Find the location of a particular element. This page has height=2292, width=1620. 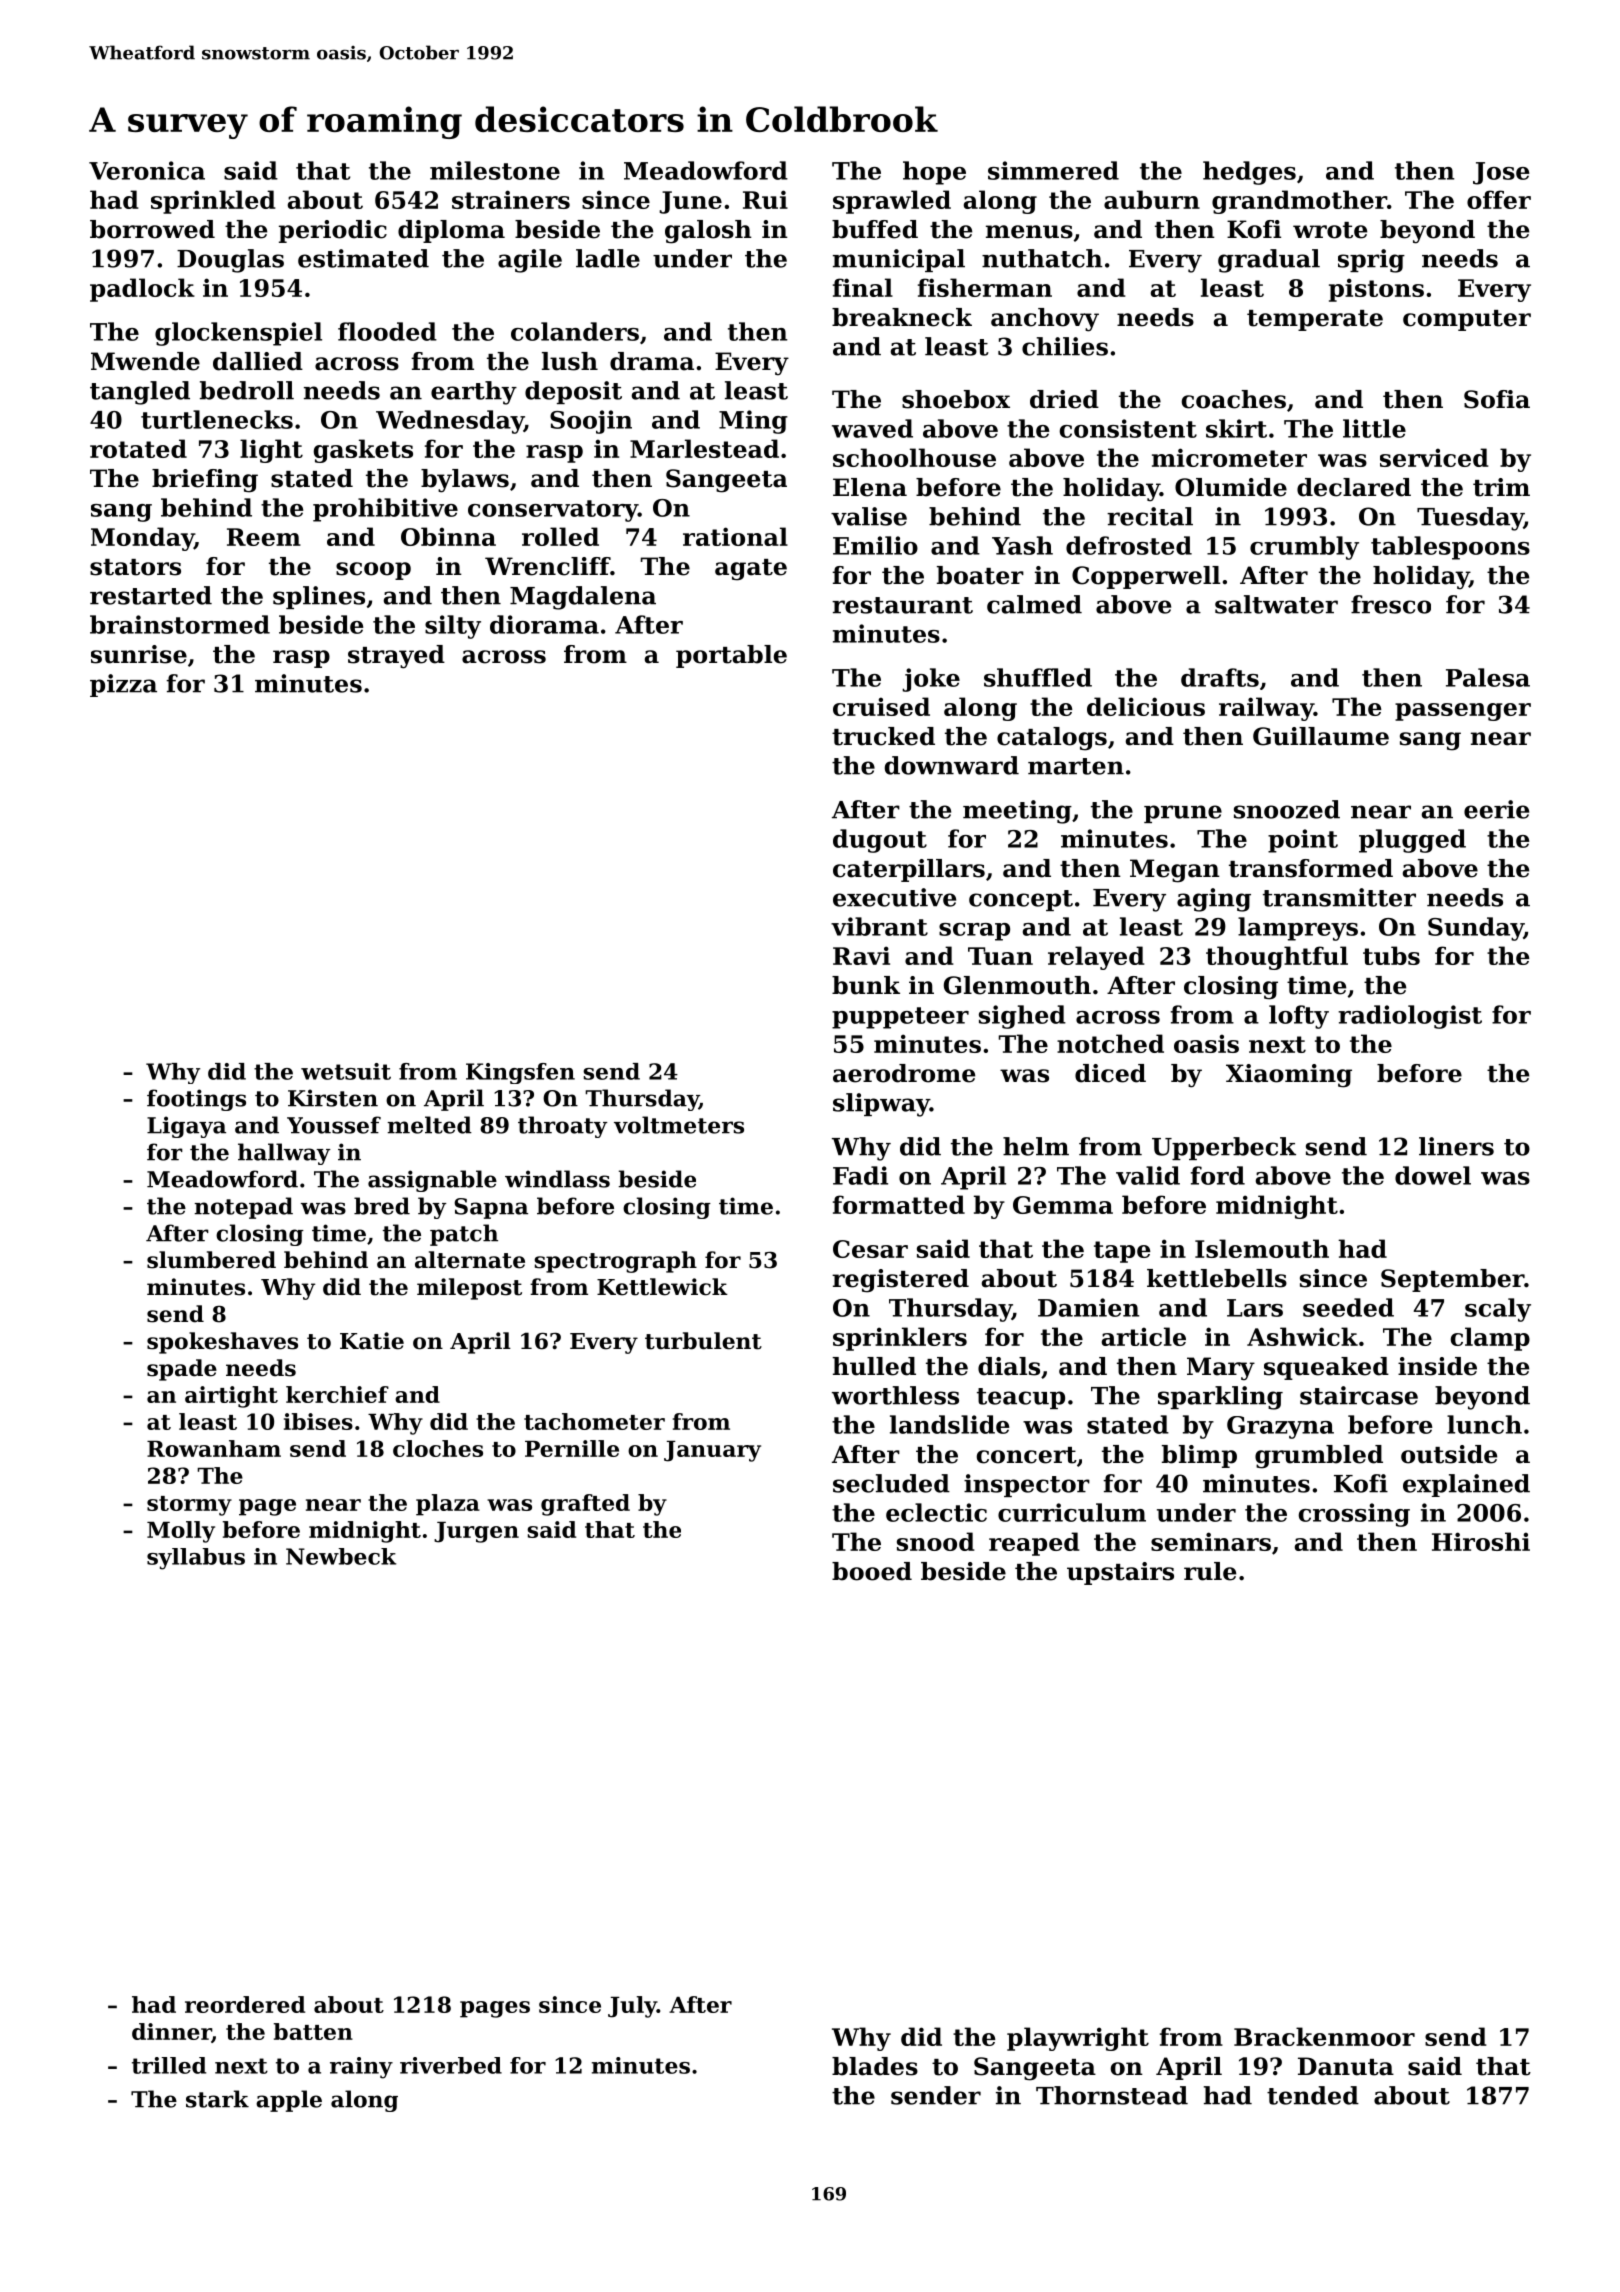

transmitter is located at coordinates (1339, 897).
